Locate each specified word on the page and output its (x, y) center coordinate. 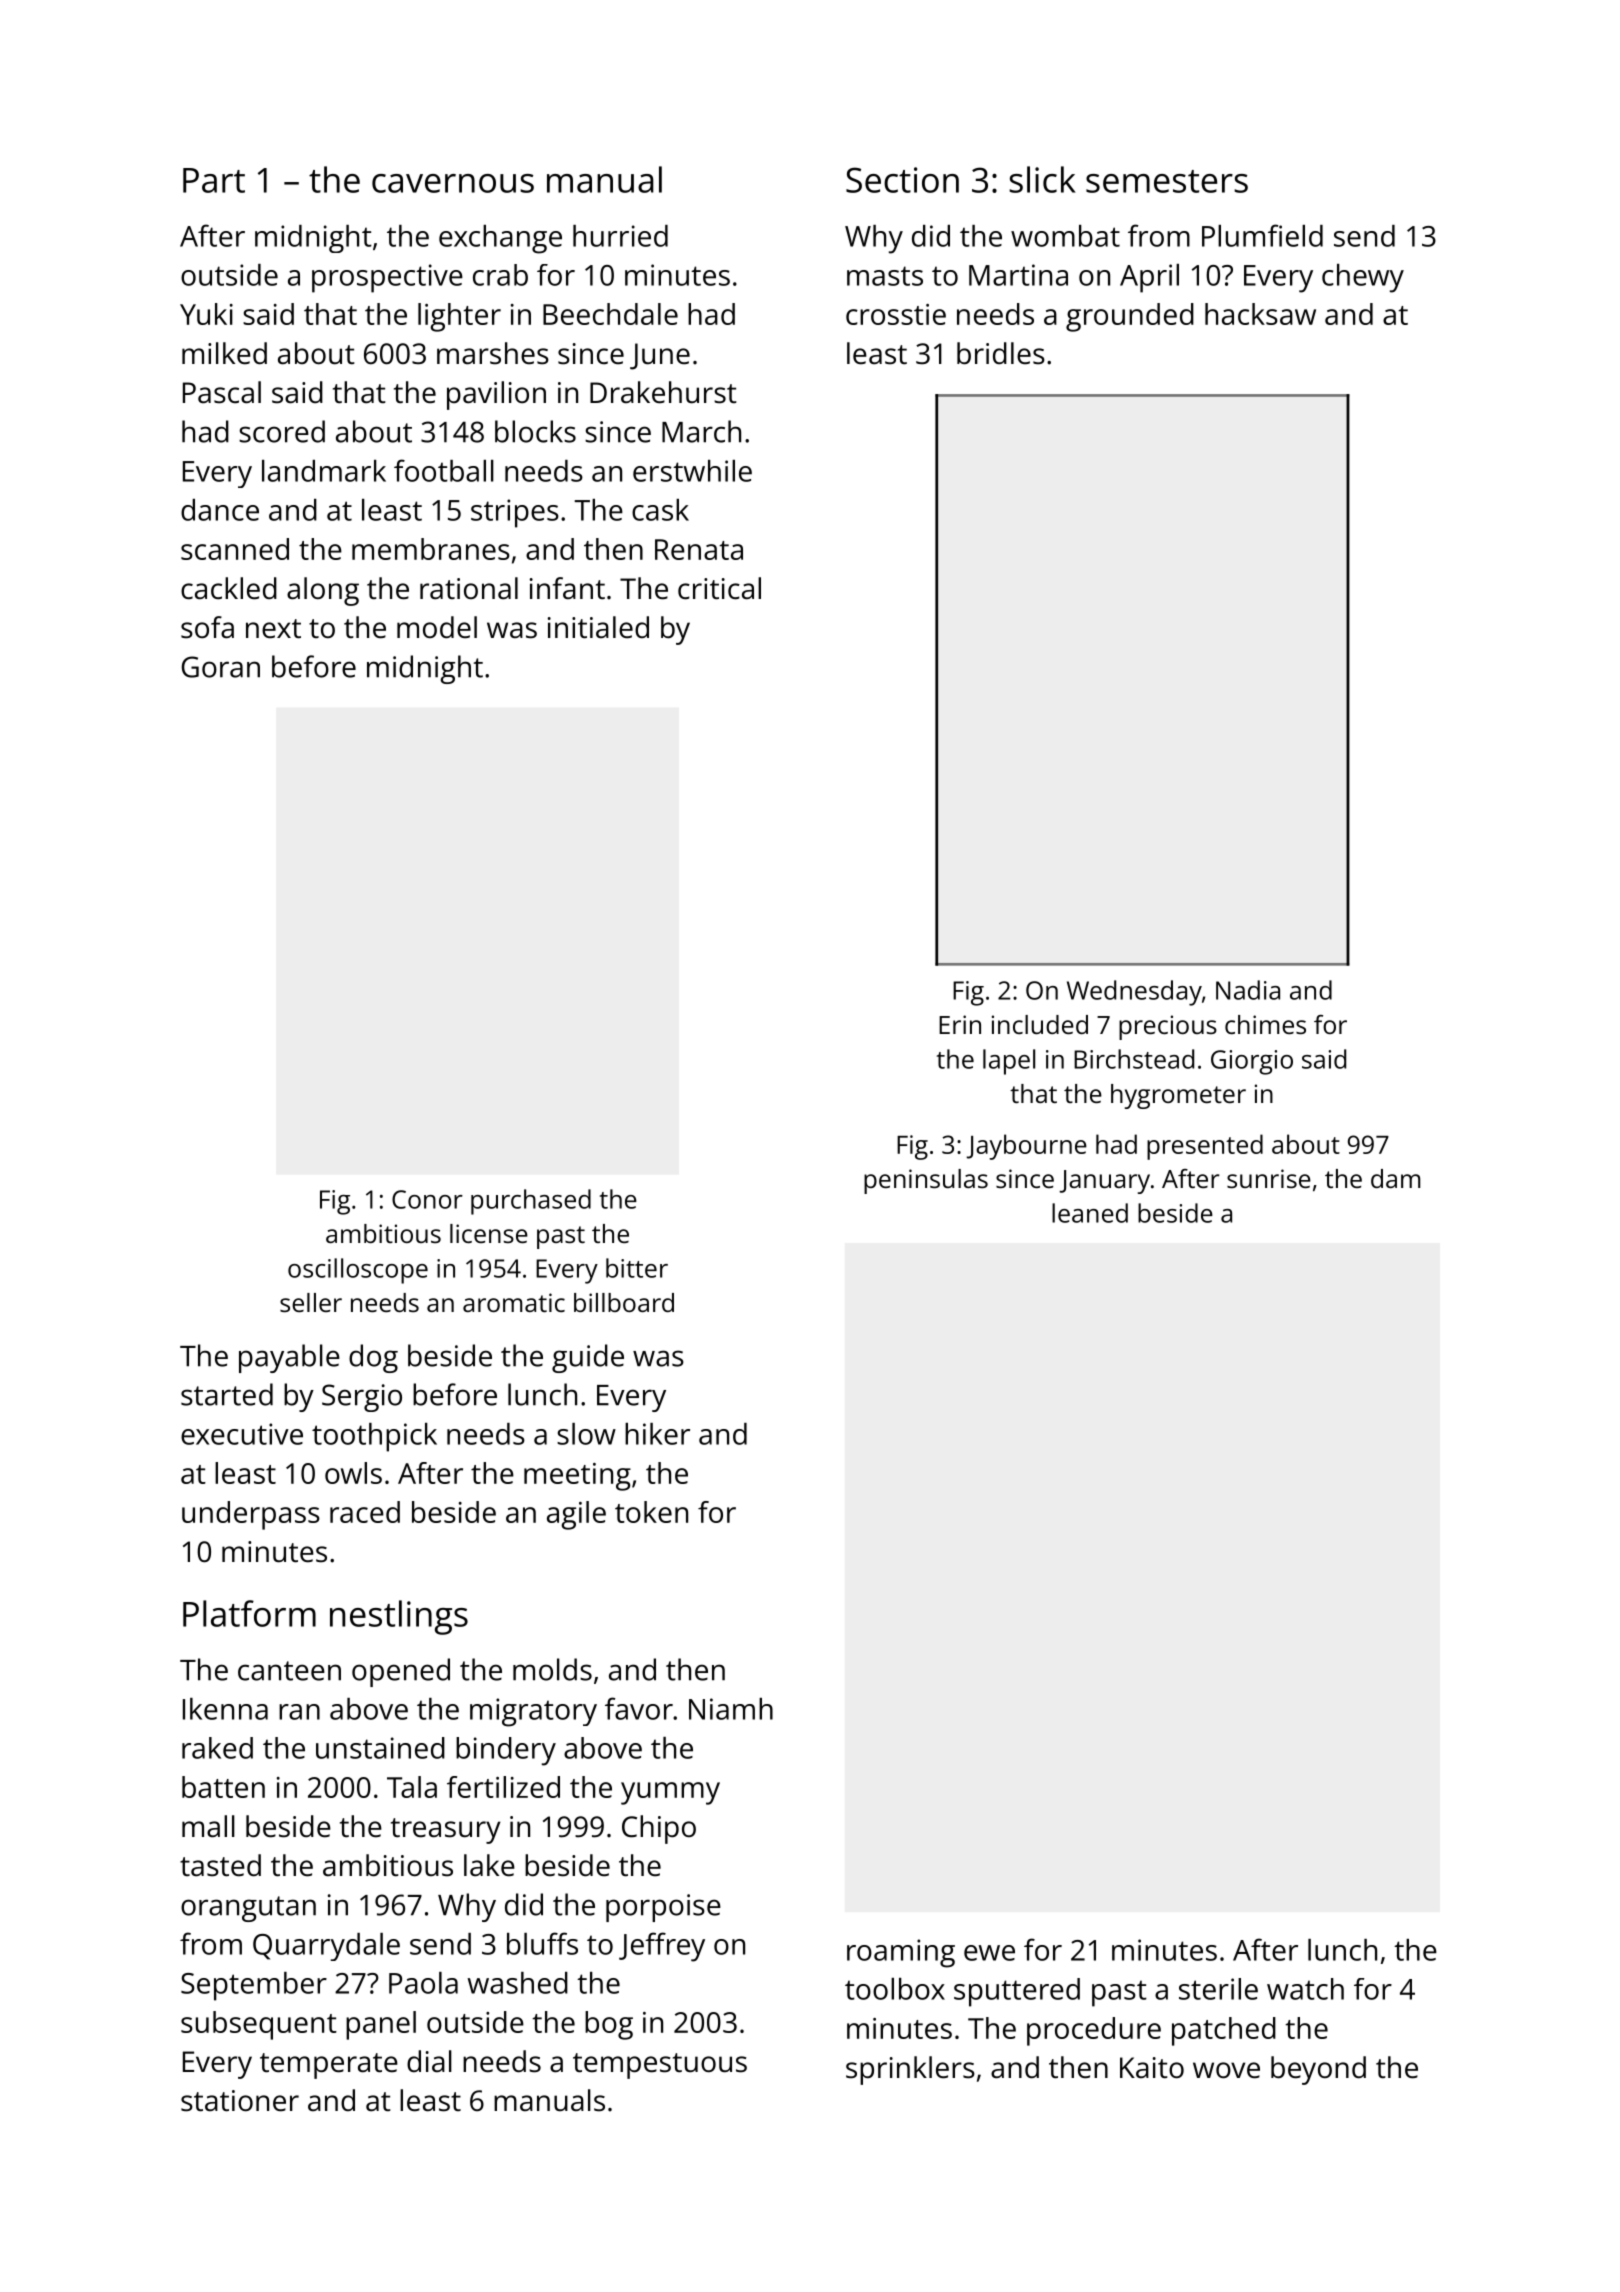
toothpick (374, 1437)
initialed (598, 627)
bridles (1001, 353)
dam (1395, 1178)
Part (214, 180)
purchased (531, 1202)
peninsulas (926, 1181)
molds (552, 1669)
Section (902, 180)
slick (1042, 179)
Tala (412, 1787)
